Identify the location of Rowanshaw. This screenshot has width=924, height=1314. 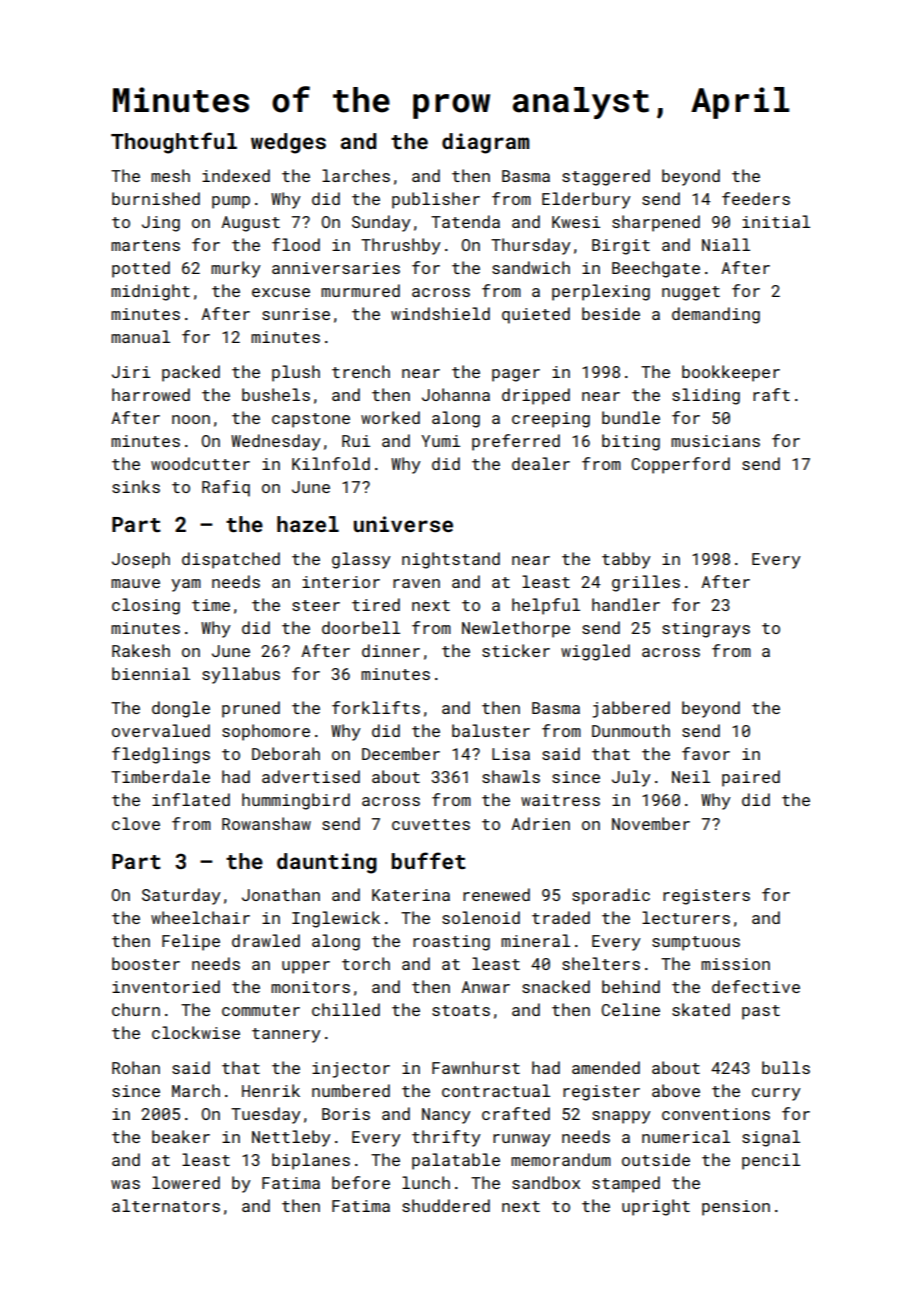
(266, 823).
